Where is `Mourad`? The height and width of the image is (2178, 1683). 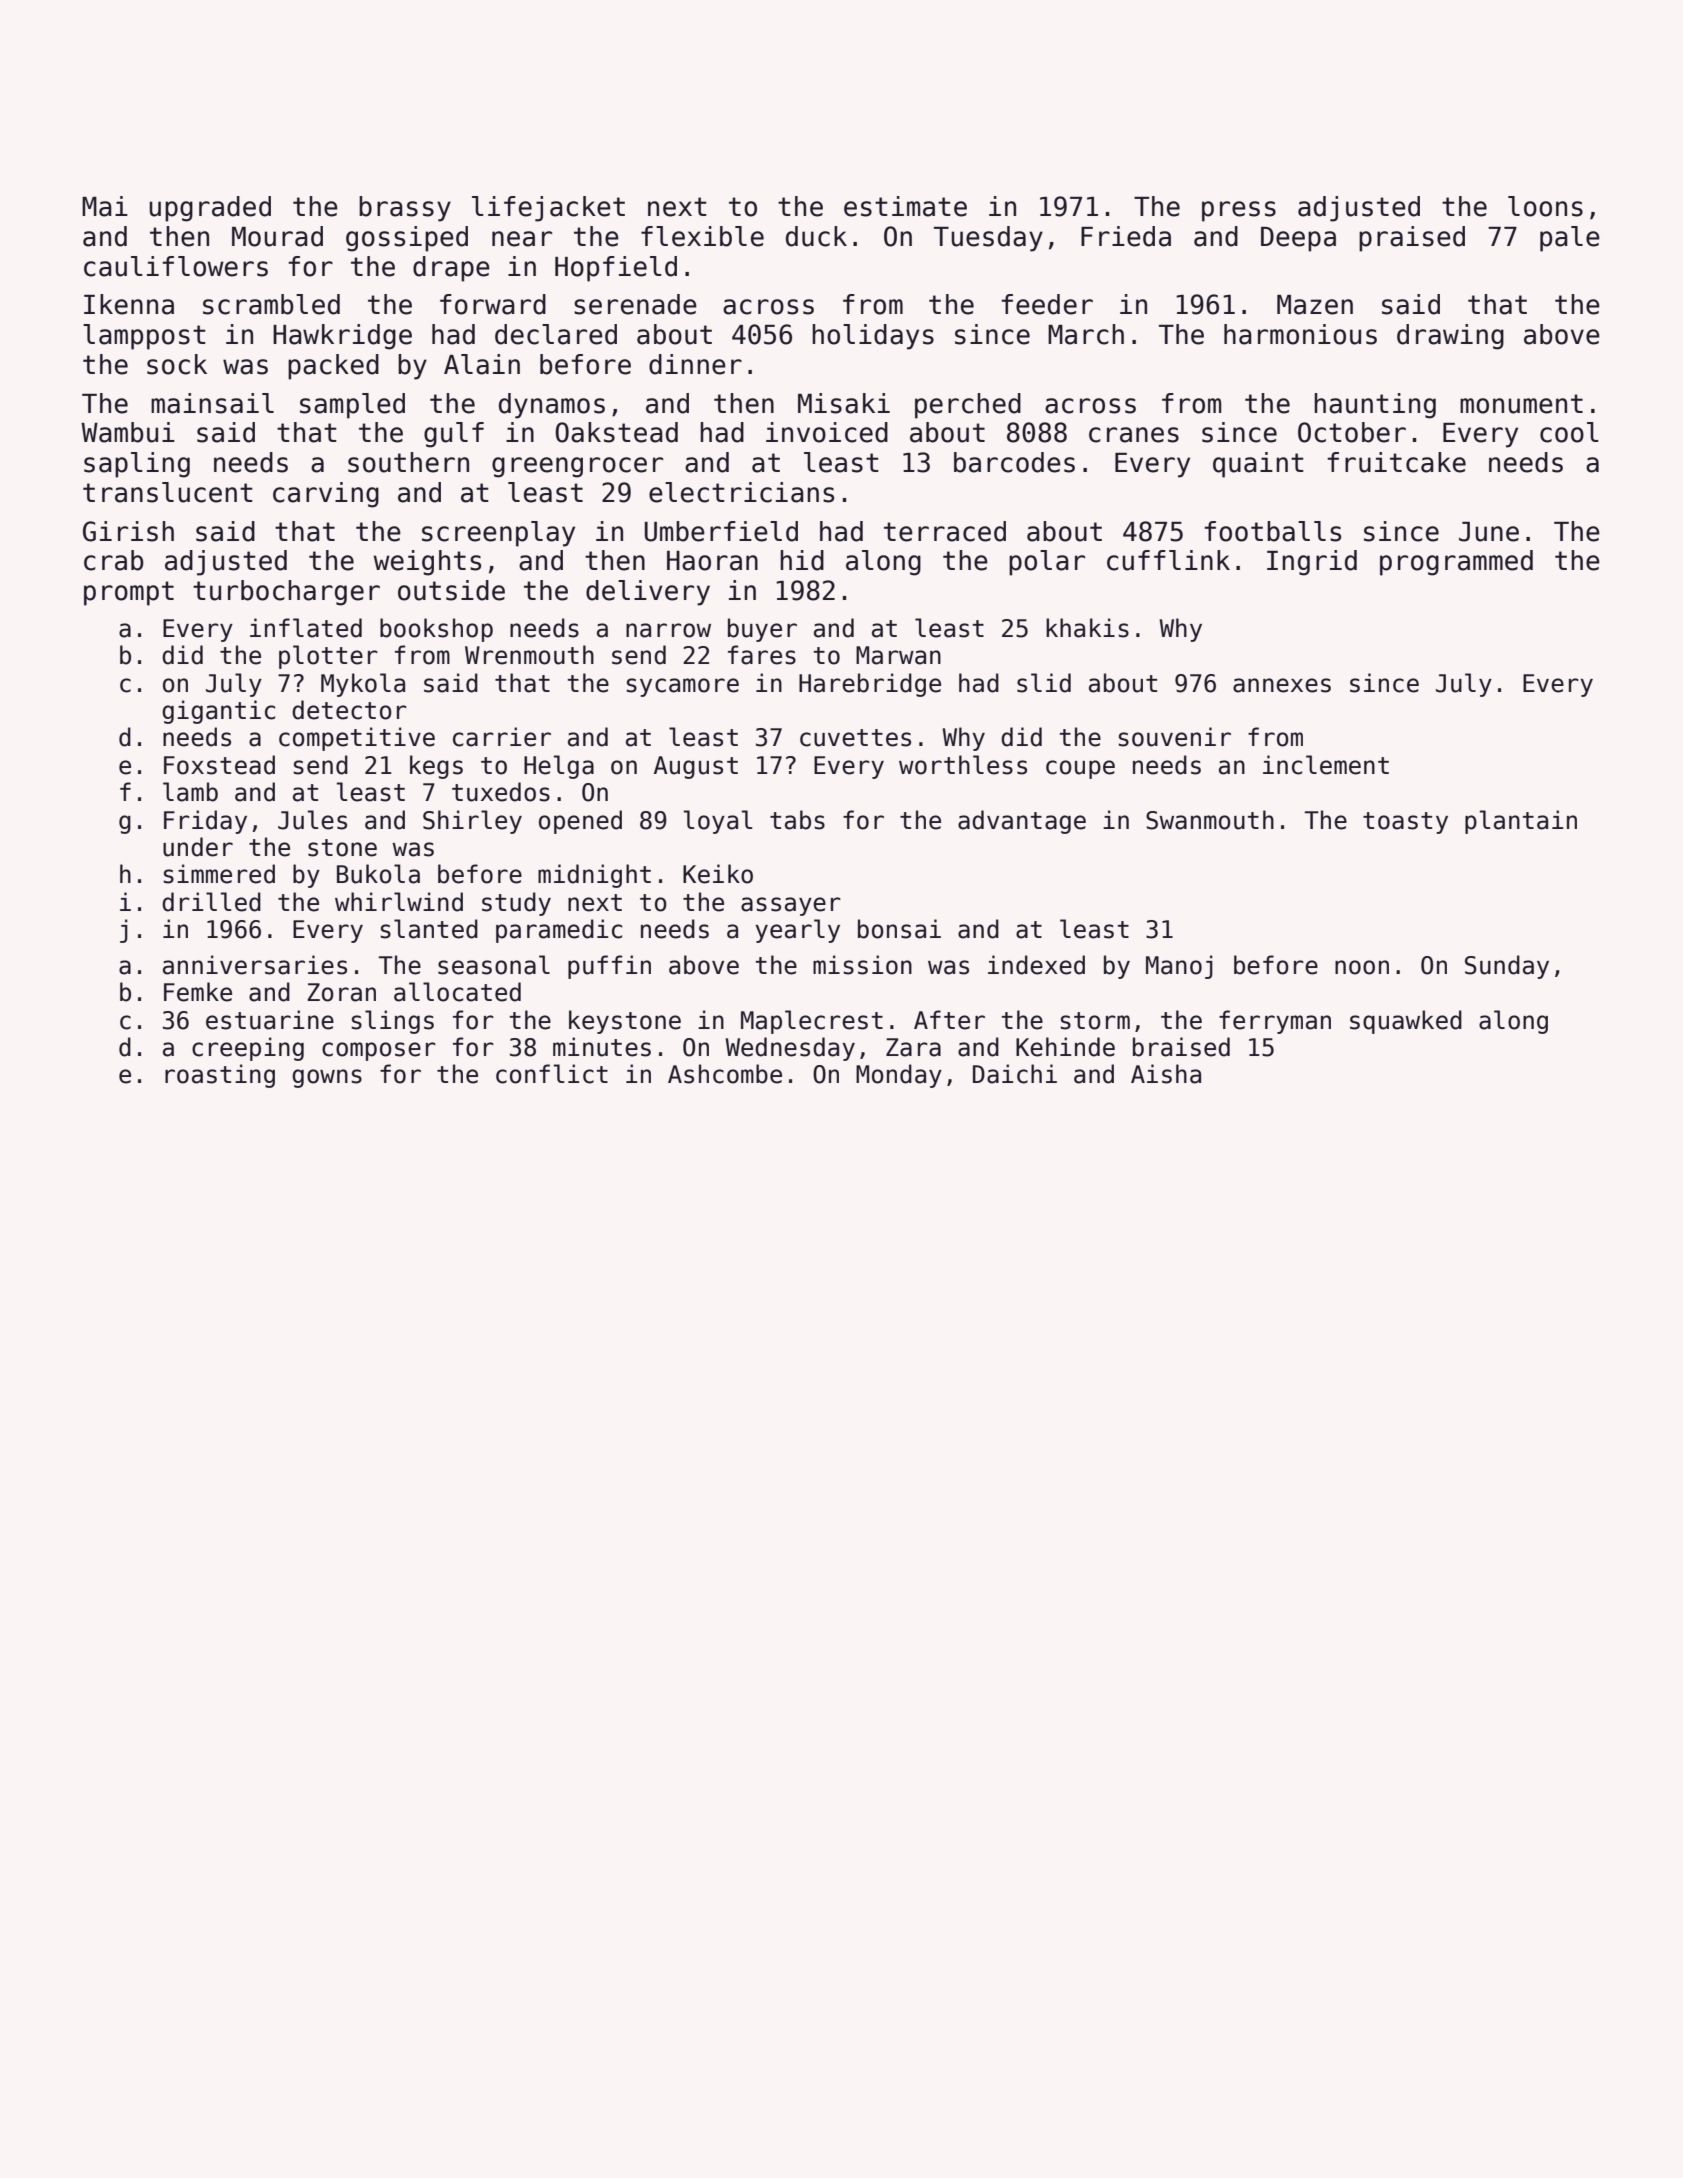
Mourad is located at coordinates (277, 236).
